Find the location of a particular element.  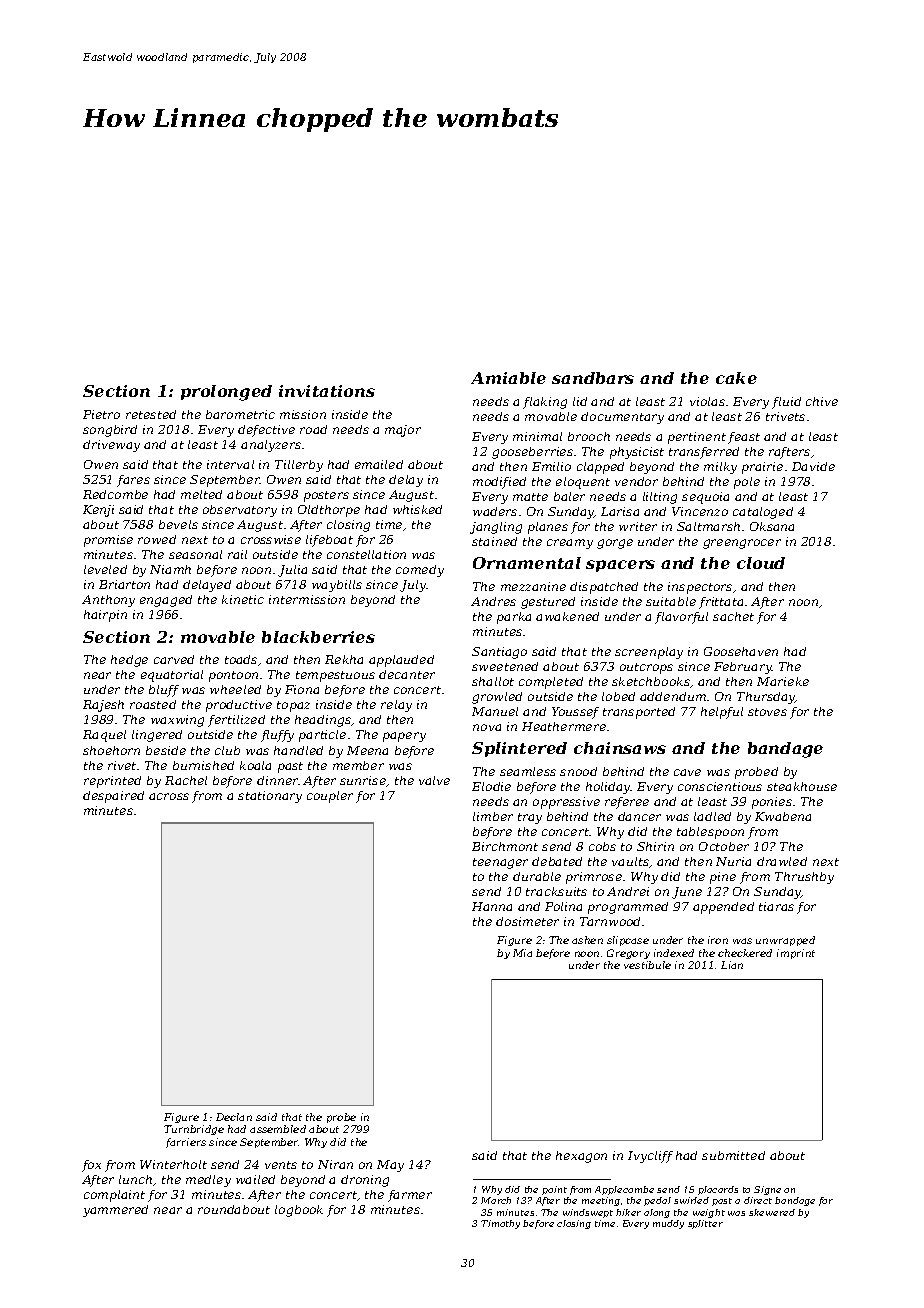

engaged is located at coordinates (166, 601).
